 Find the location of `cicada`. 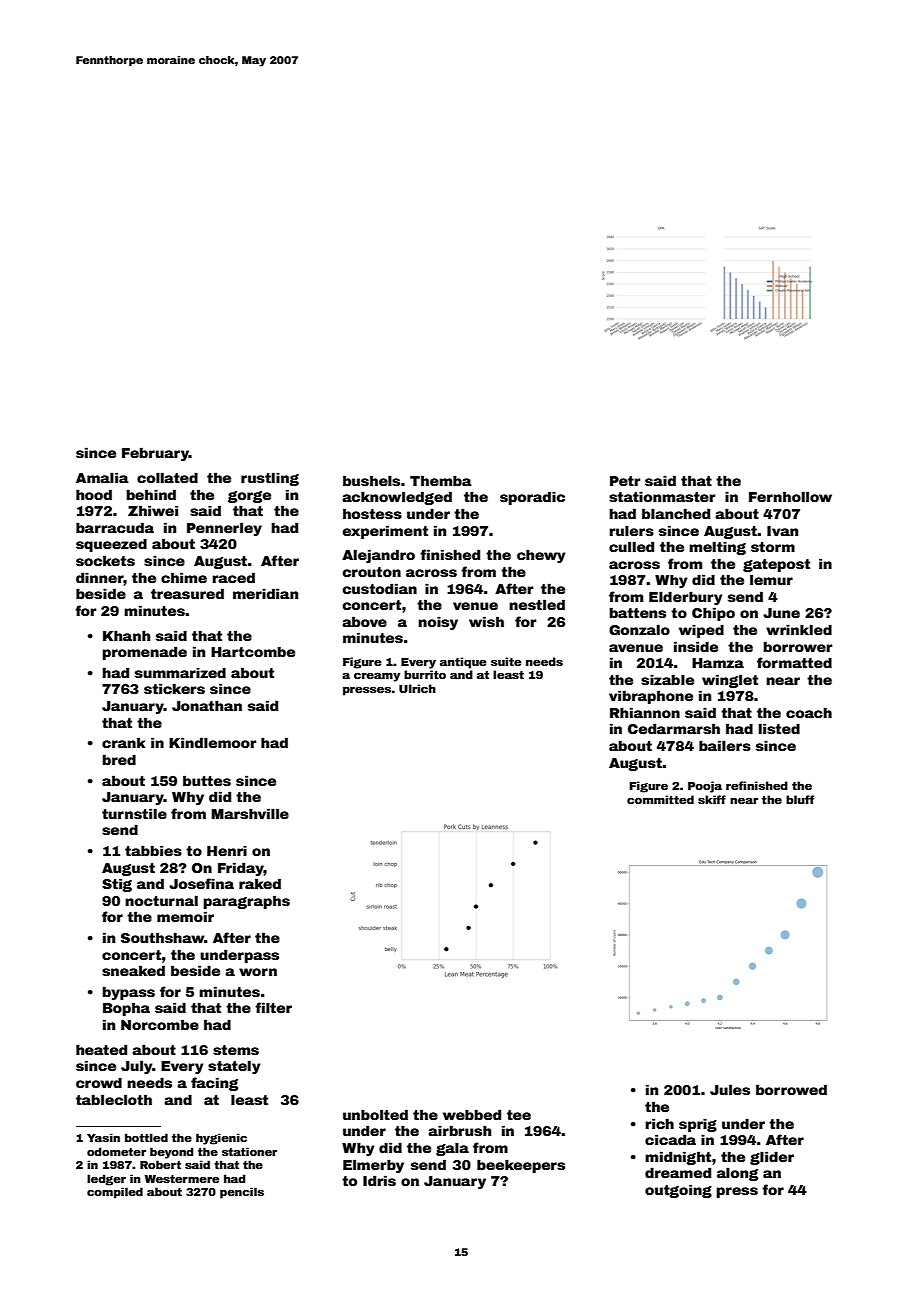

cicada is located at coordinates (670, 1139).
